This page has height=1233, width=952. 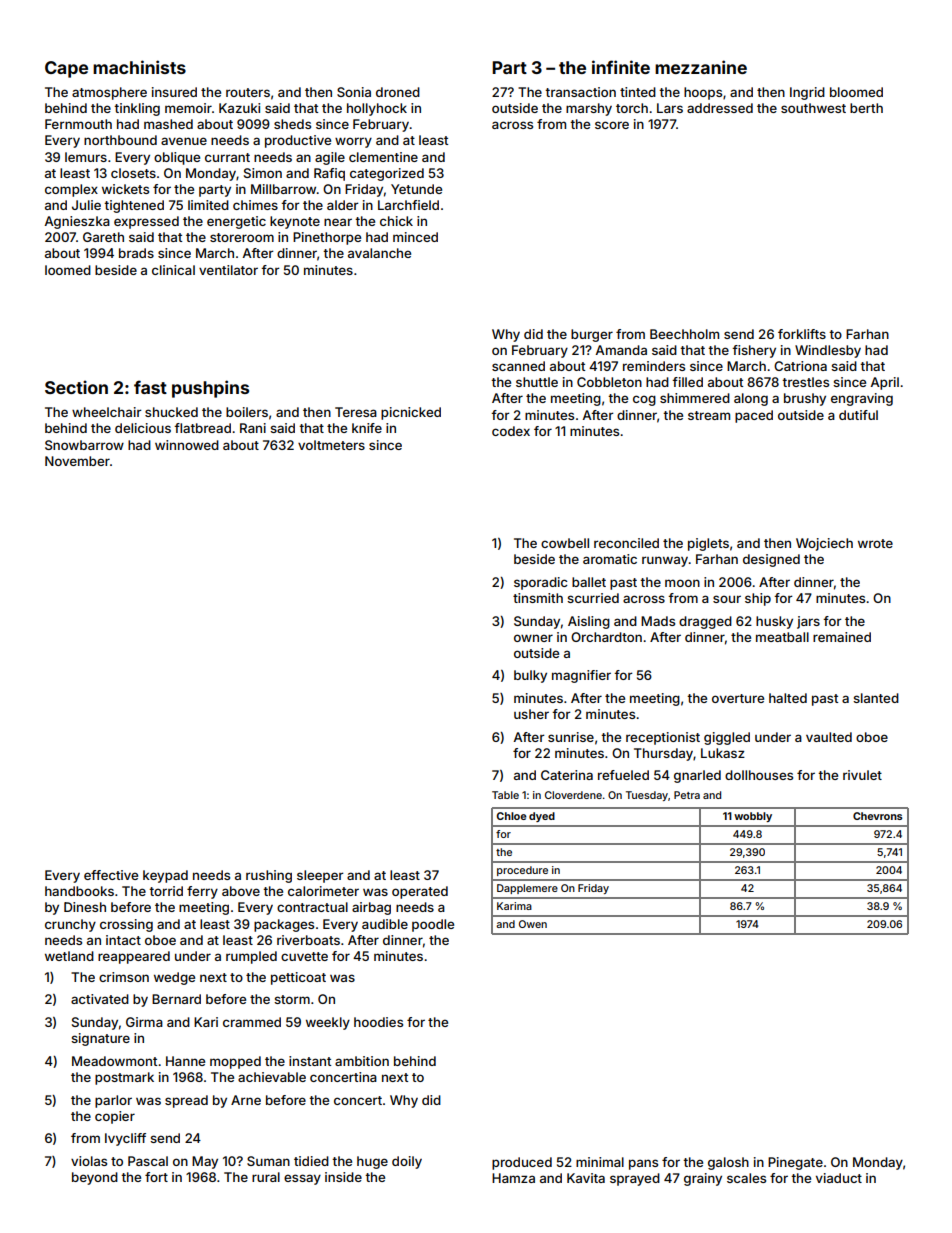 What do you see at coordinates (248, 92) in the page?
I see `routers` at bounding box center [248, 92].
